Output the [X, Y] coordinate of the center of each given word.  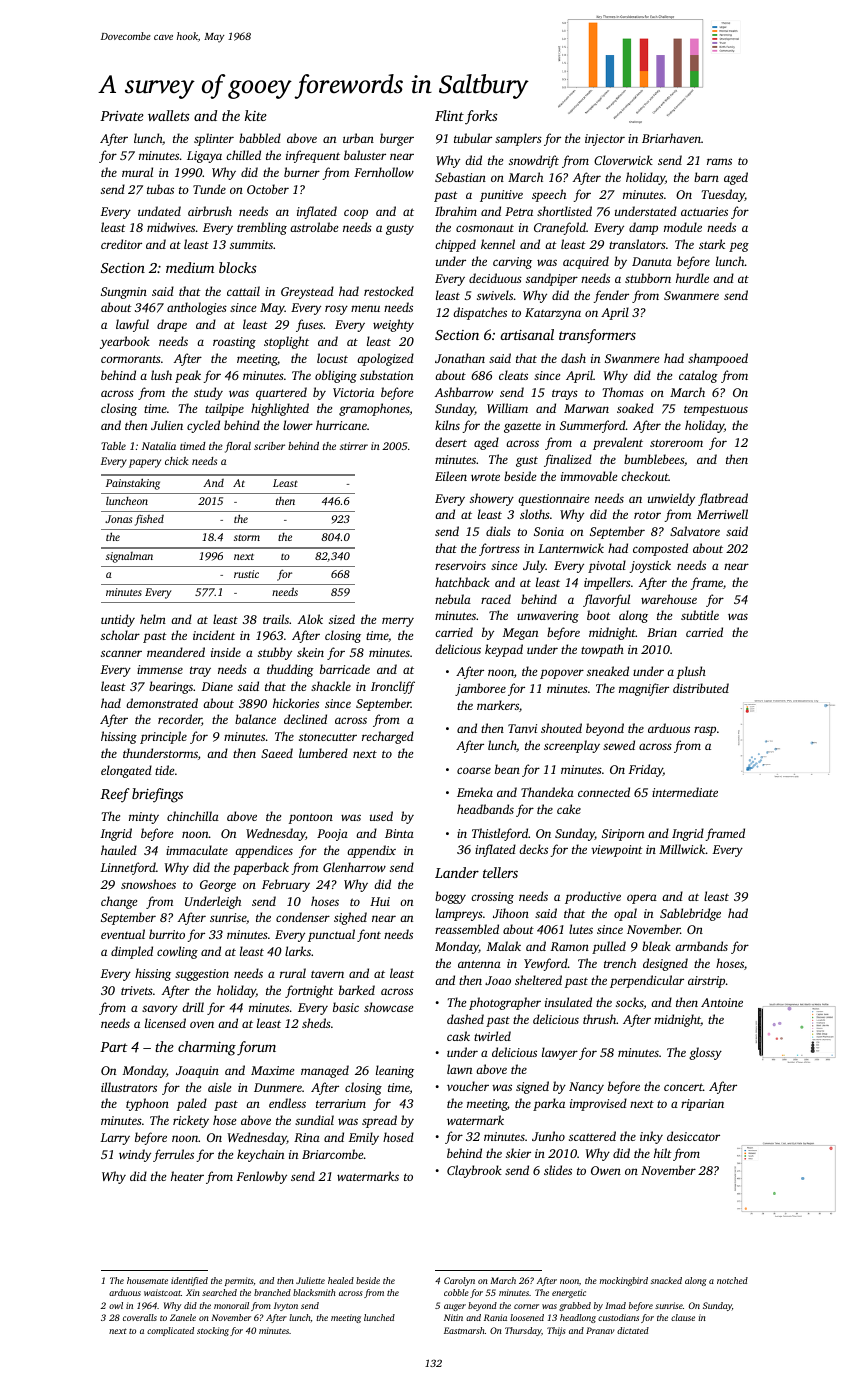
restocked [389, 291]
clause [683, 1317]
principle [163, 737]
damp [643, 228]
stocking [213, 1331]
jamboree [480, 689]
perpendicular [647, 981]
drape [172, 325]
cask [458, 1036]
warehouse [669, 599]
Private [122, 116]
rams [719, 161]
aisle [219, 1087]
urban [358, 138]
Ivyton [286, 1306]
